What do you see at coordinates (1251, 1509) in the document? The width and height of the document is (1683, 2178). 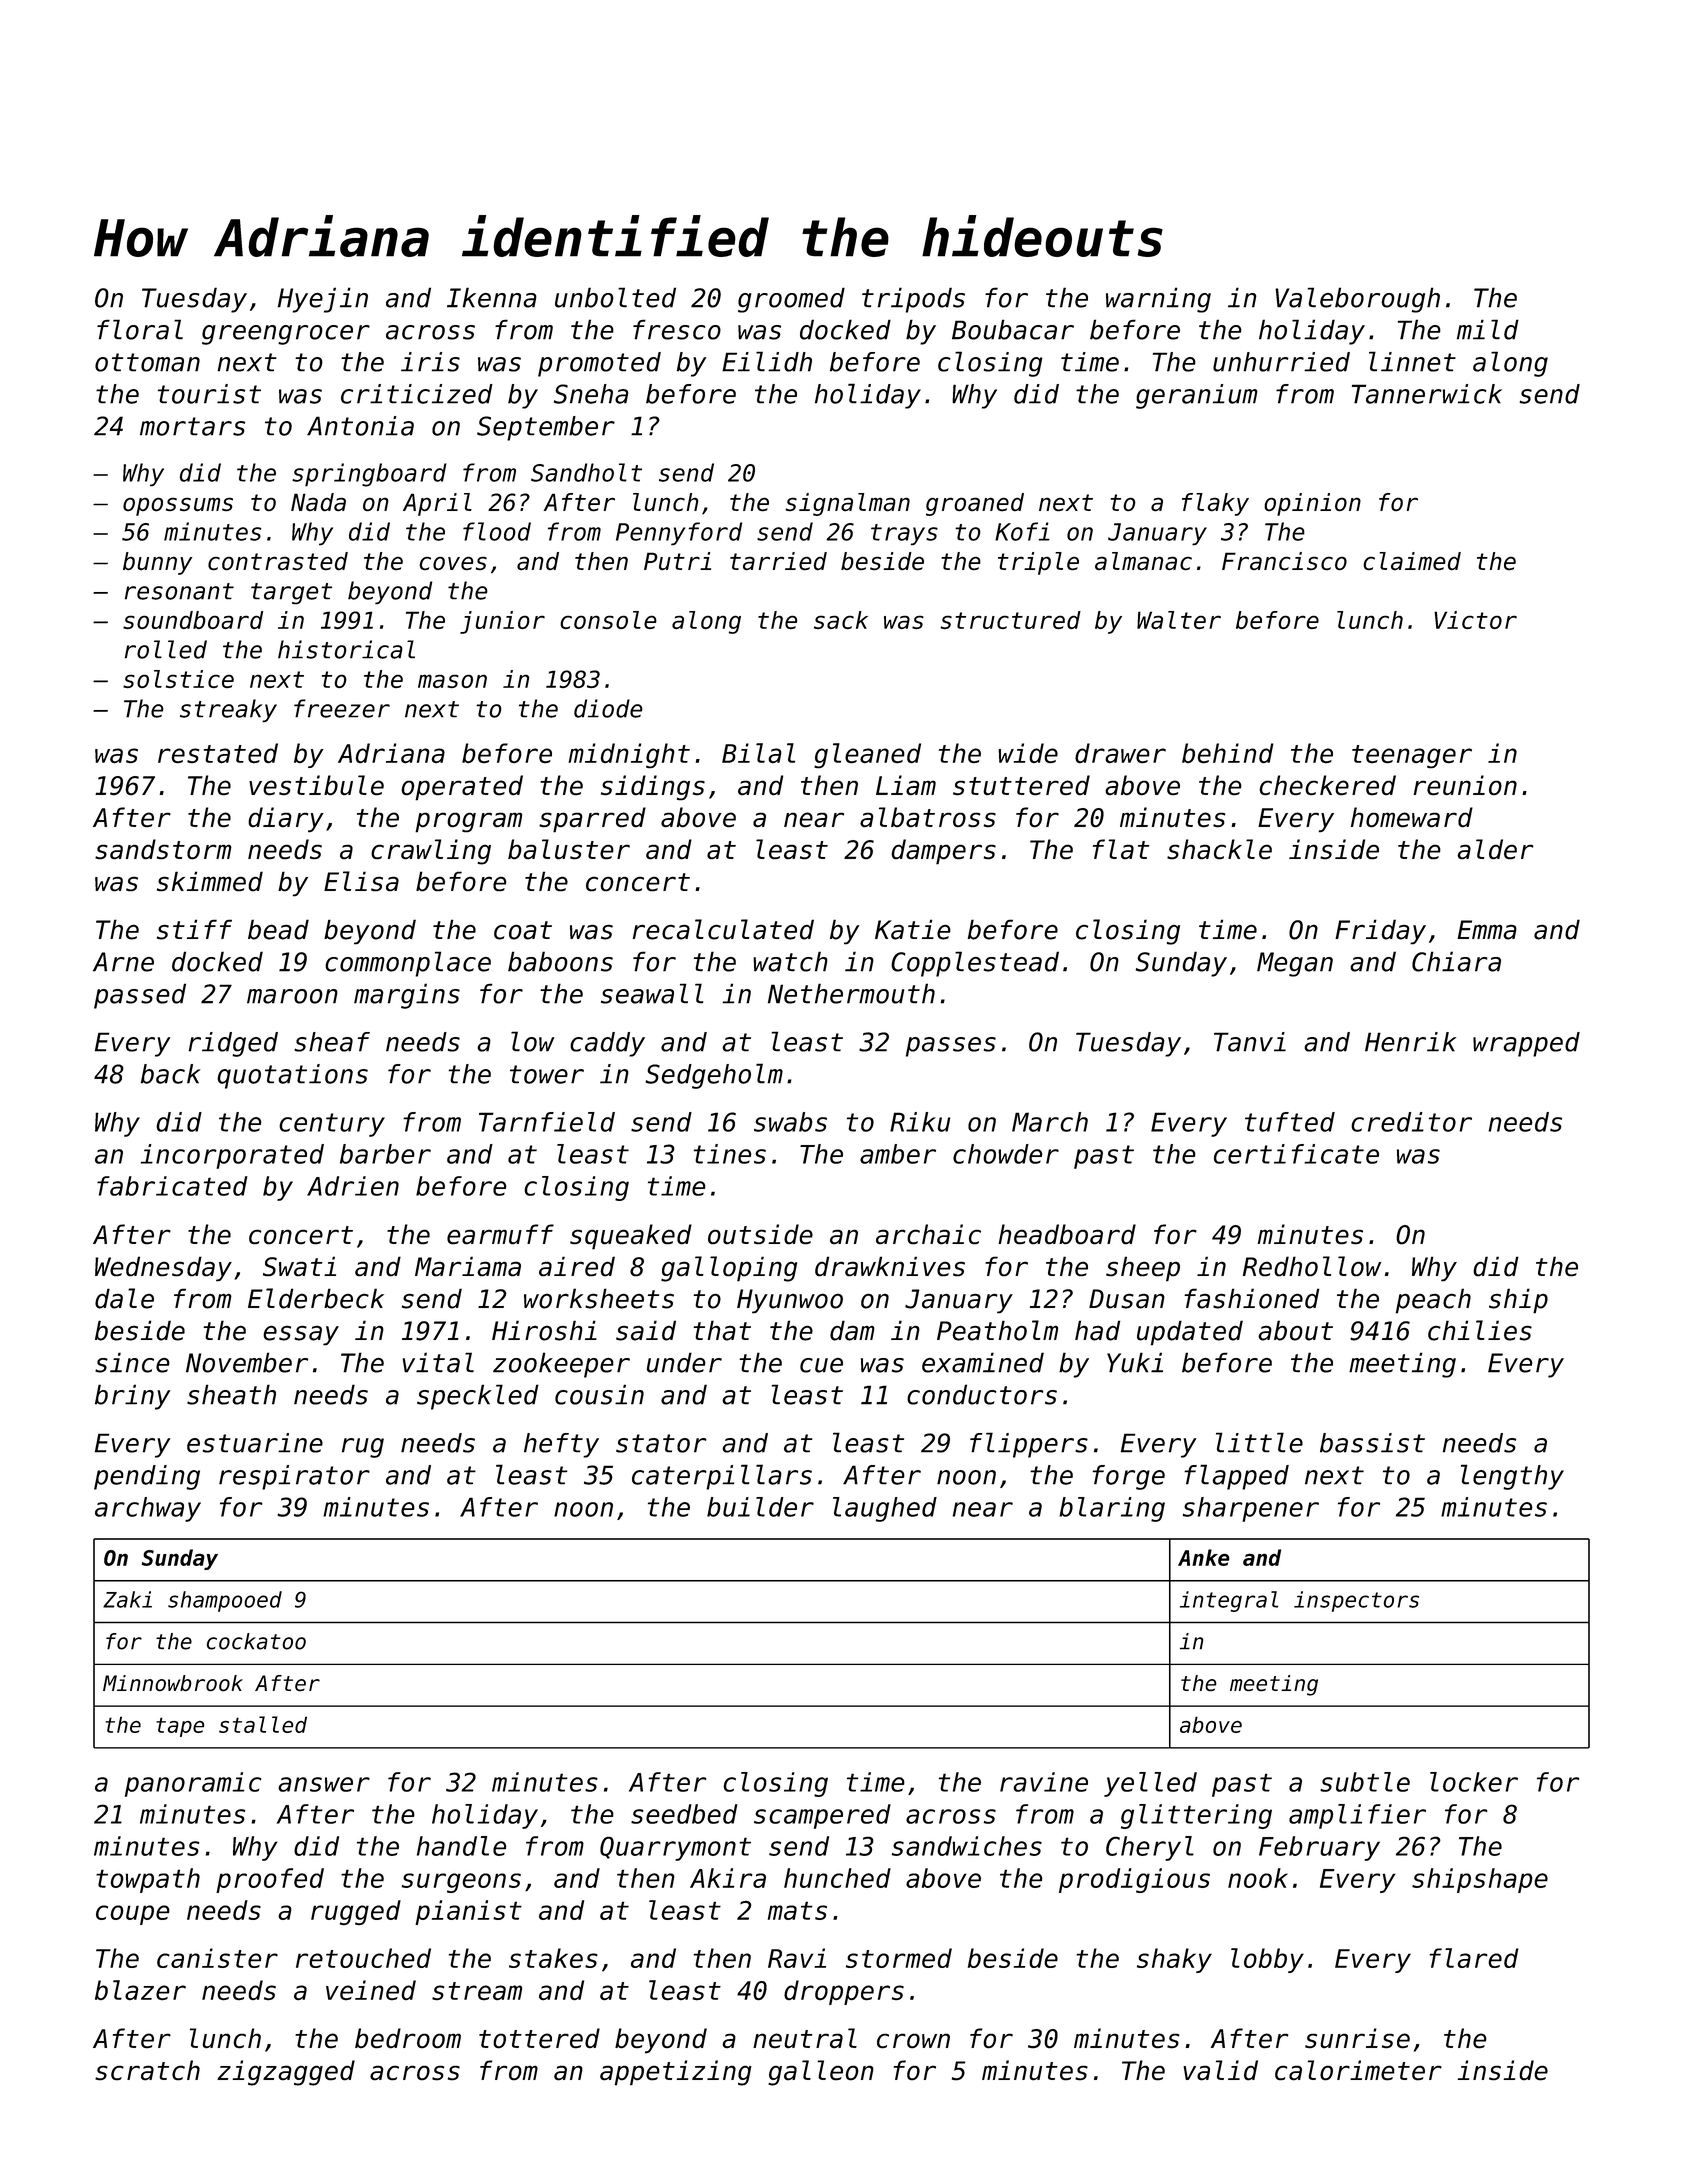 I see `sharpener` at bounding box center [1251, 1509].
